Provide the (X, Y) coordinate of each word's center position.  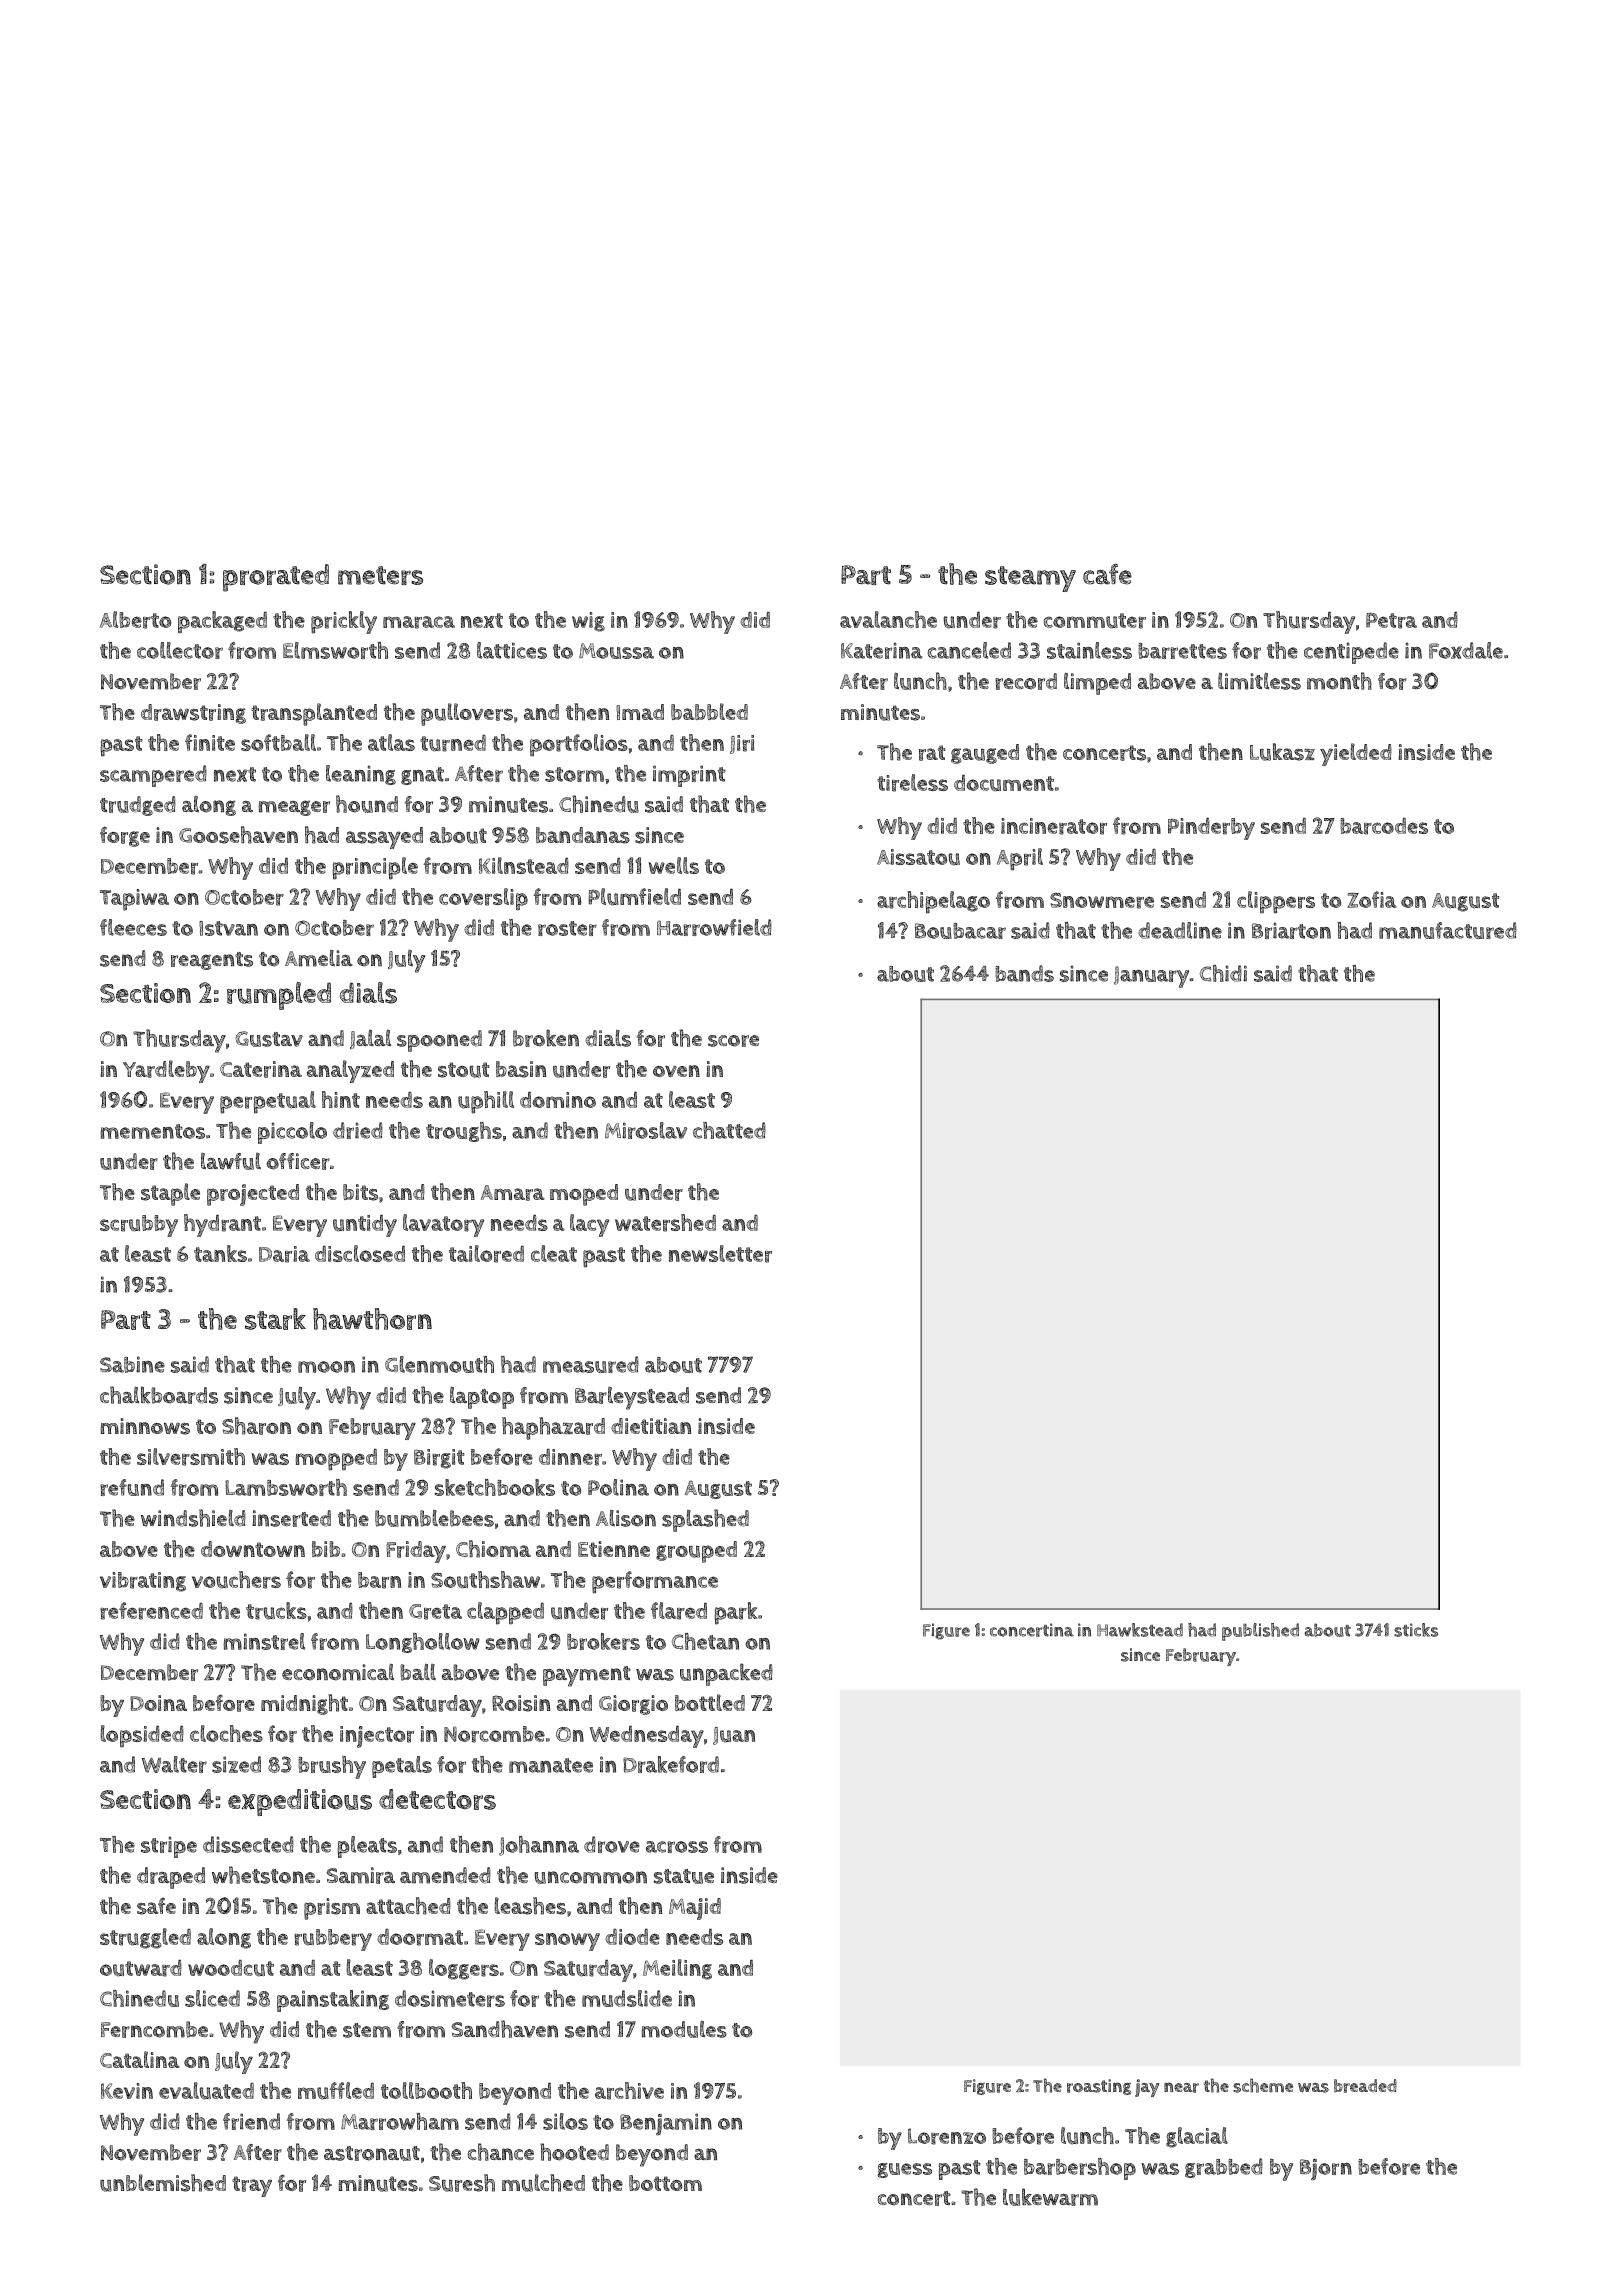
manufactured (1448, 930)
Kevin (127, 2091)
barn (379, 1580)
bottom (665, 2183)
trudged (138, 806)
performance (655, 1582)
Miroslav (646, 1130)
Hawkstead (1140, 1630)
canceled (969, 650)
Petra (1391, 621)
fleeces (133, 927)
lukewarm (1050, 2197)
